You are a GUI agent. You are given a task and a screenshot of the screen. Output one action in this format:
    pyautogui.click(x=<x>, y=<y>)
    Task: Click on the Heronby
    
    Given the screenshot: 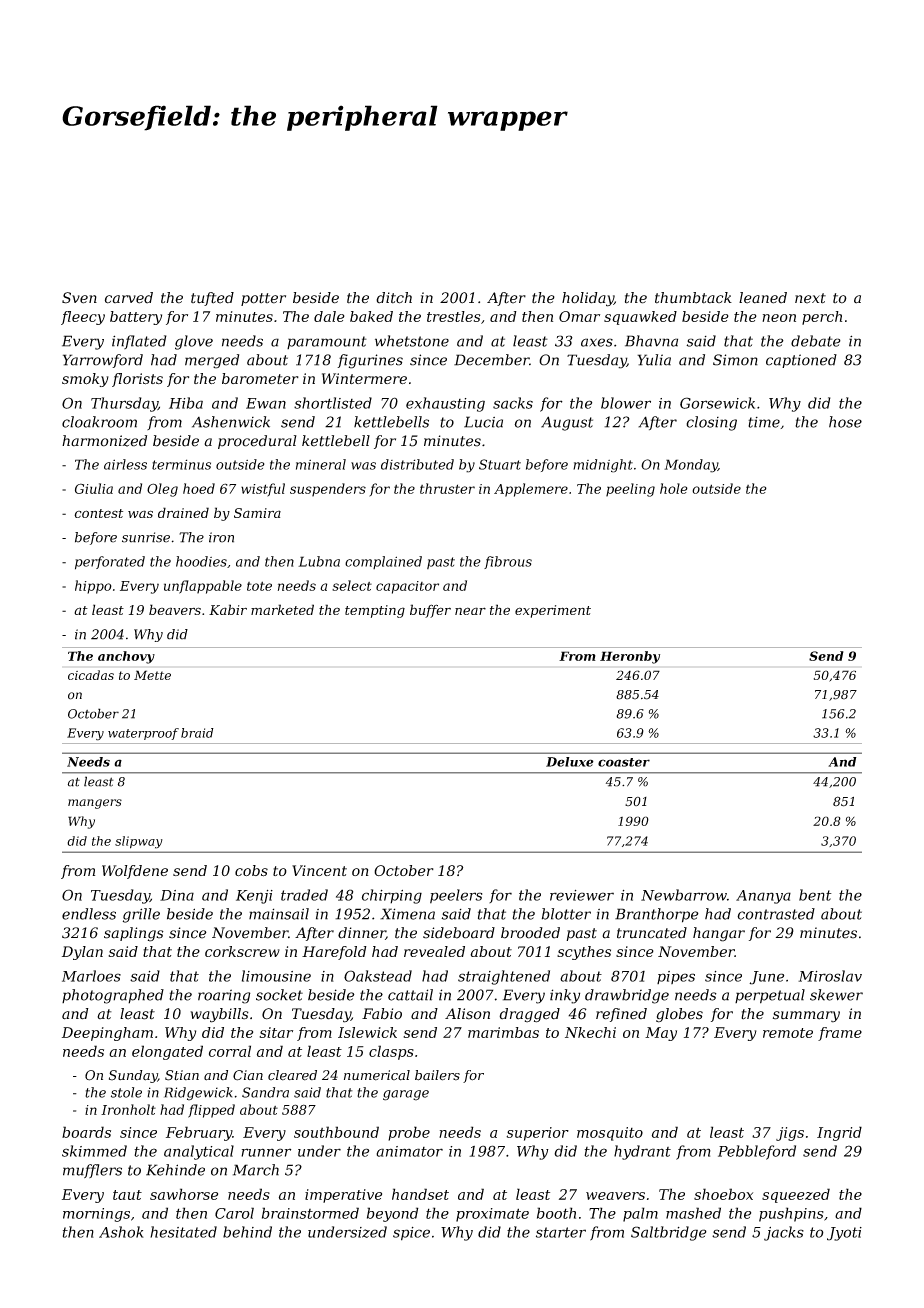 What is the action you would take?
    pyautogui.click(x=630, y=657)
